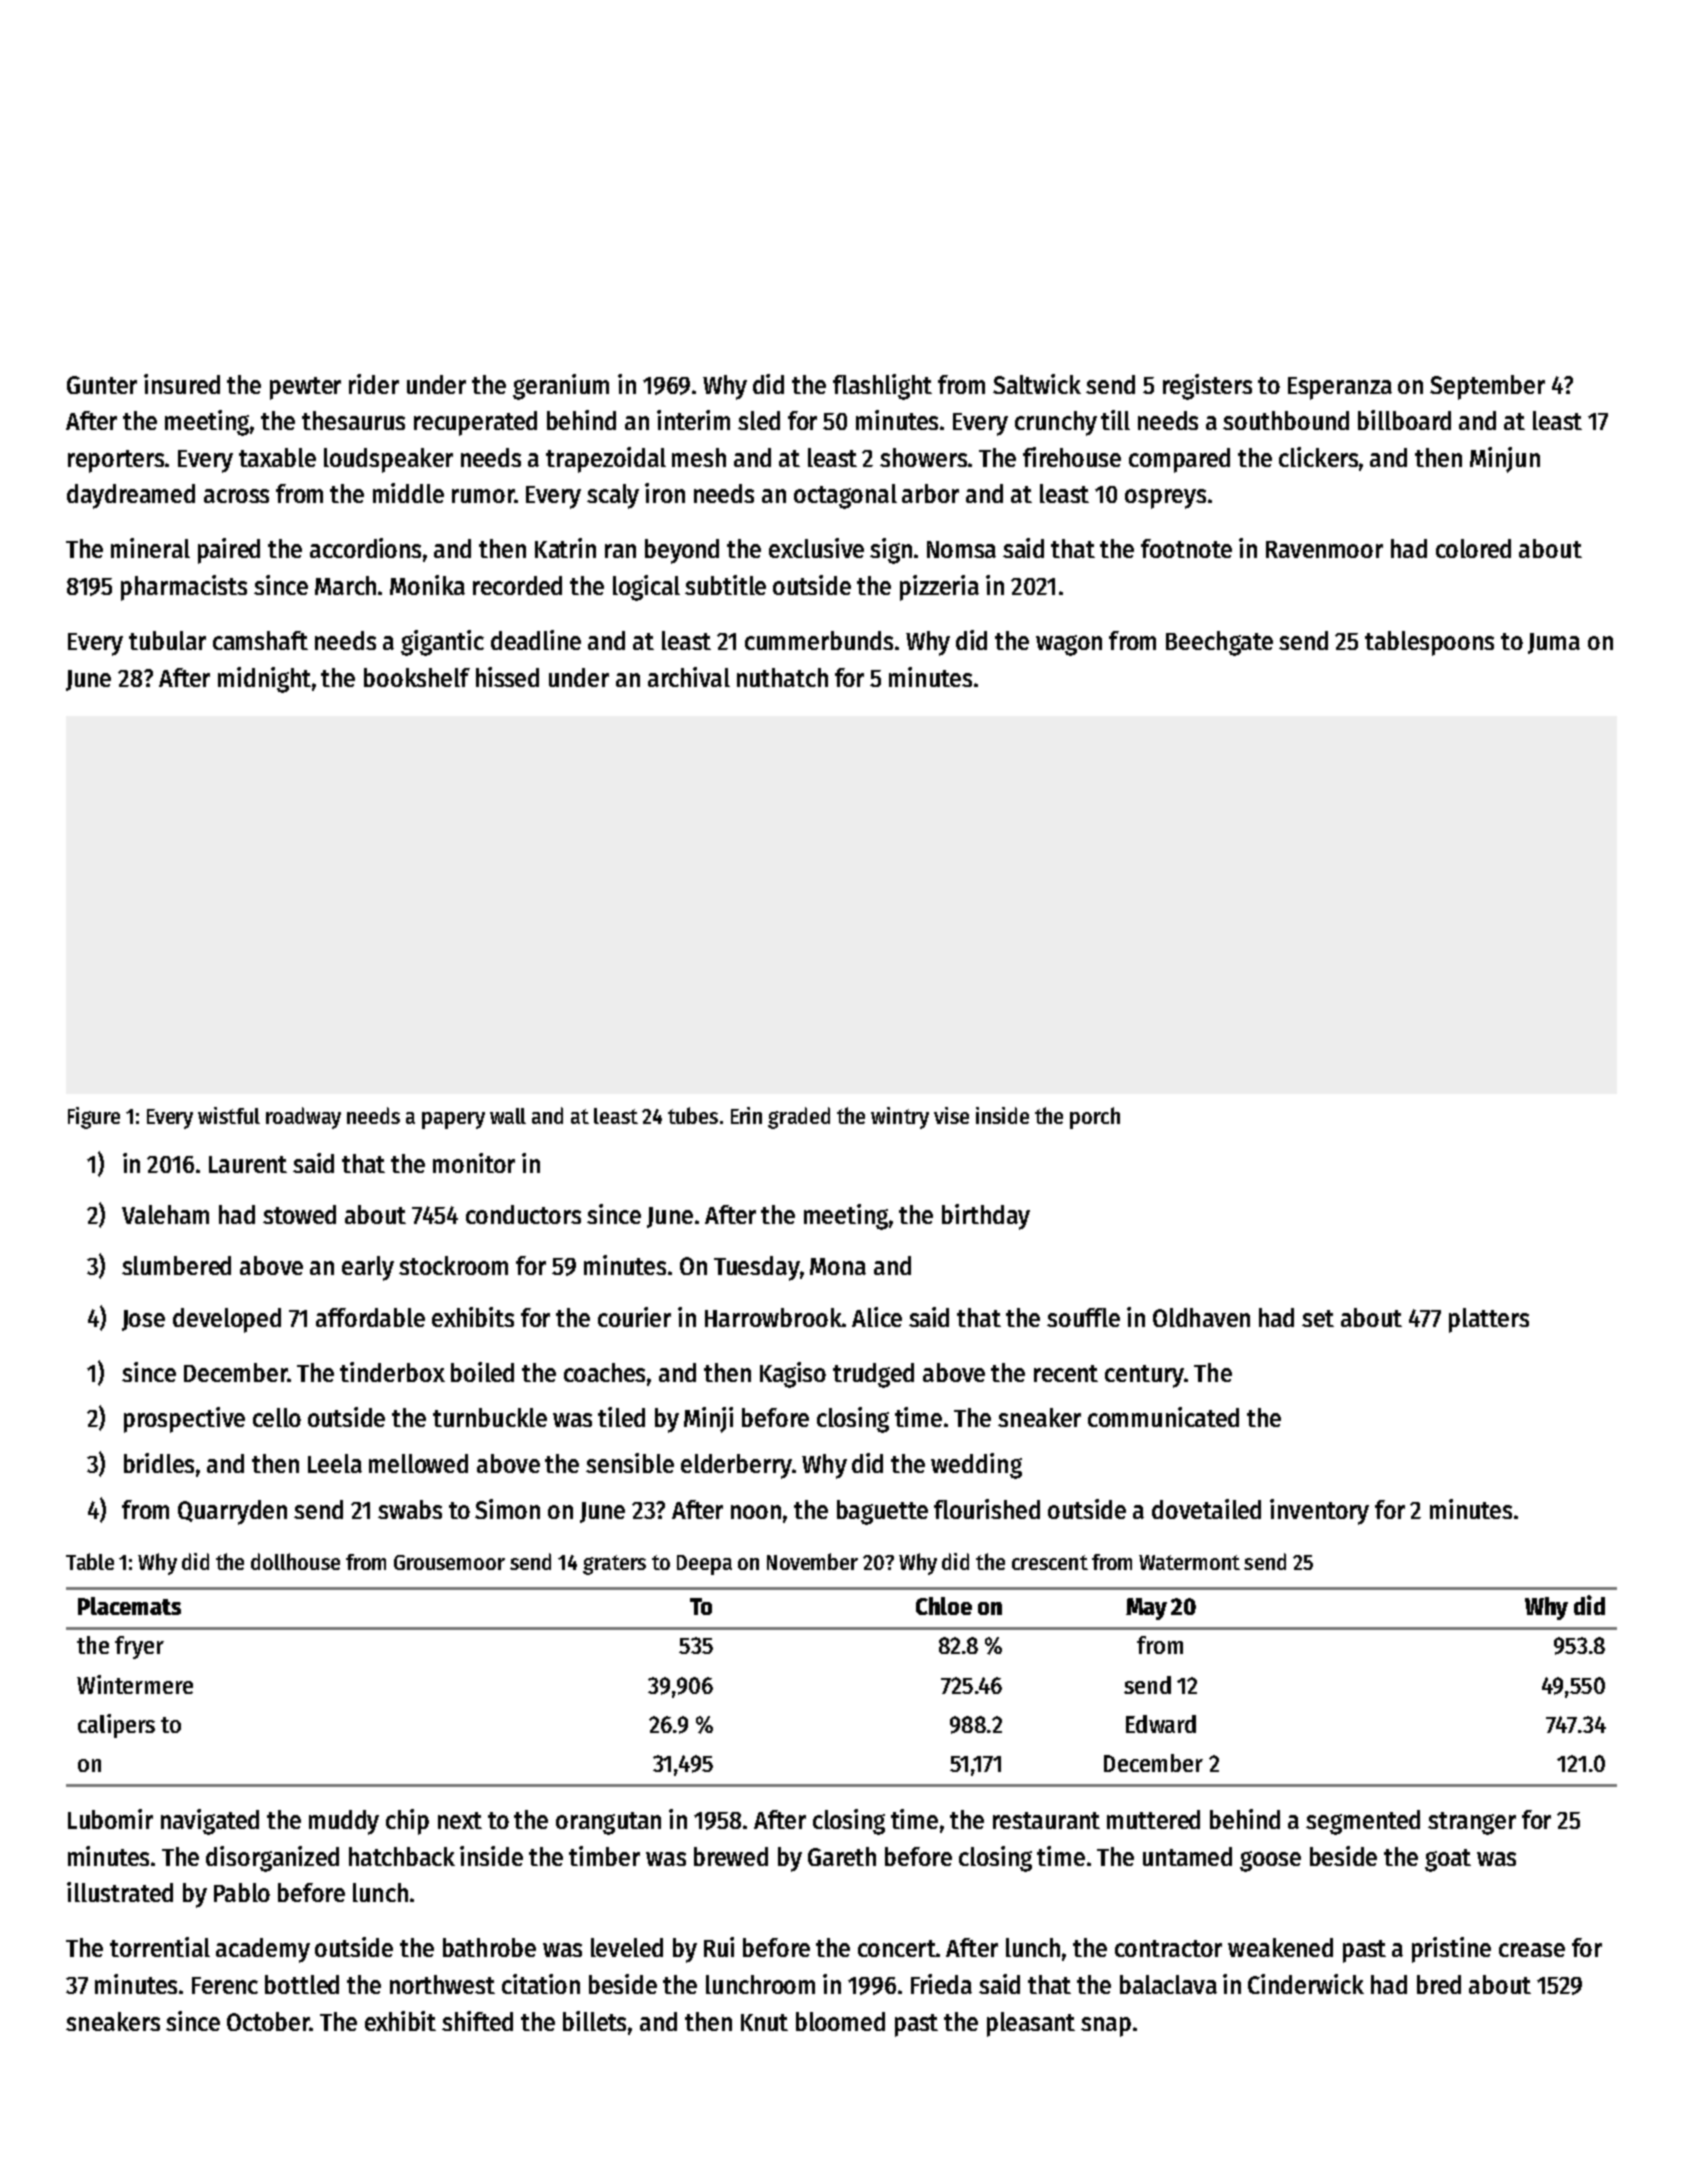 Image resolution: width=1683 pixels, height=2178 pixels. Describe the element at coordinates (1489, 1320) in the screenshot. I see `platters` at that location.
